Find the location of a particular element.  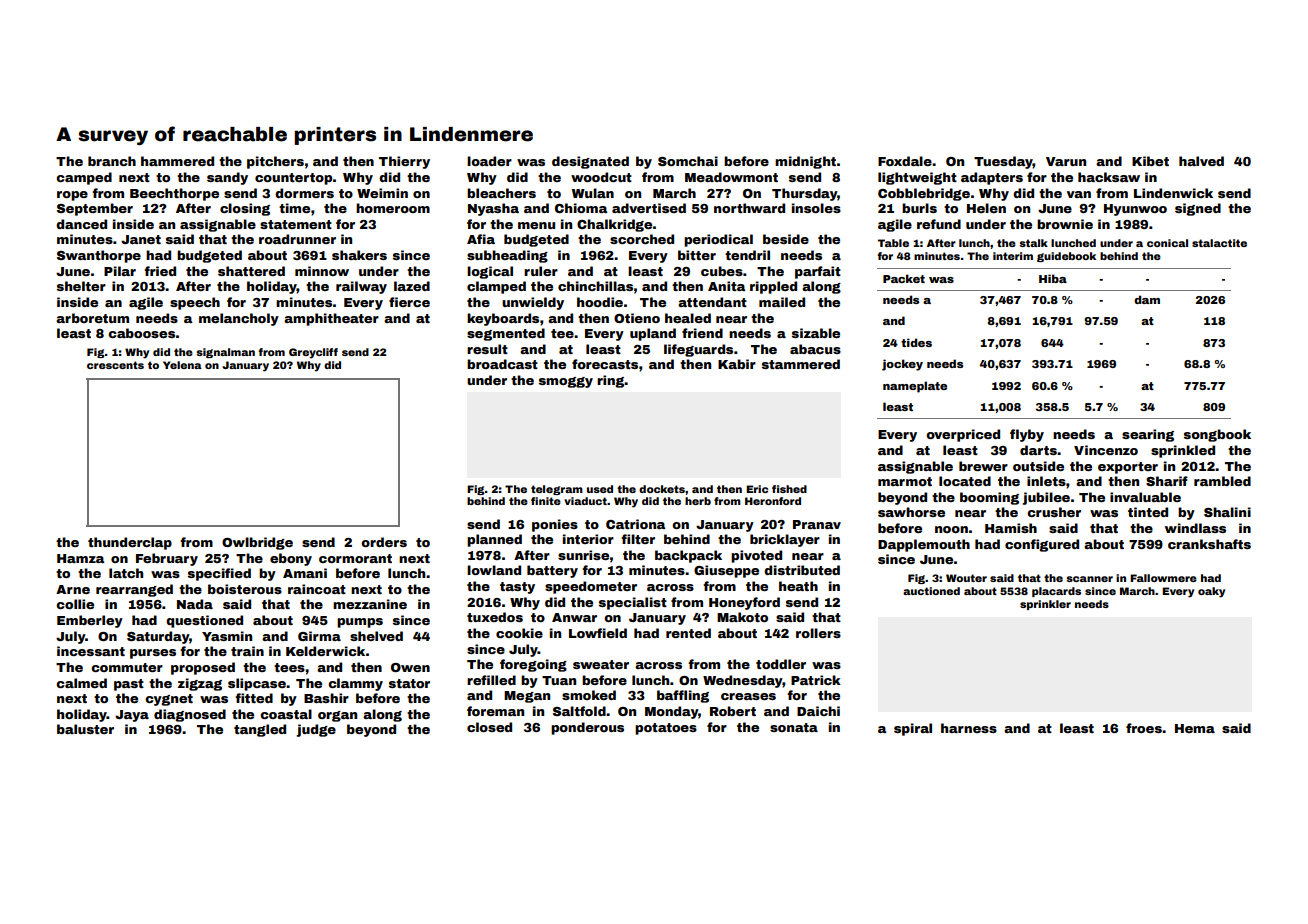

Hema is located at coordinates (1195, 728).
